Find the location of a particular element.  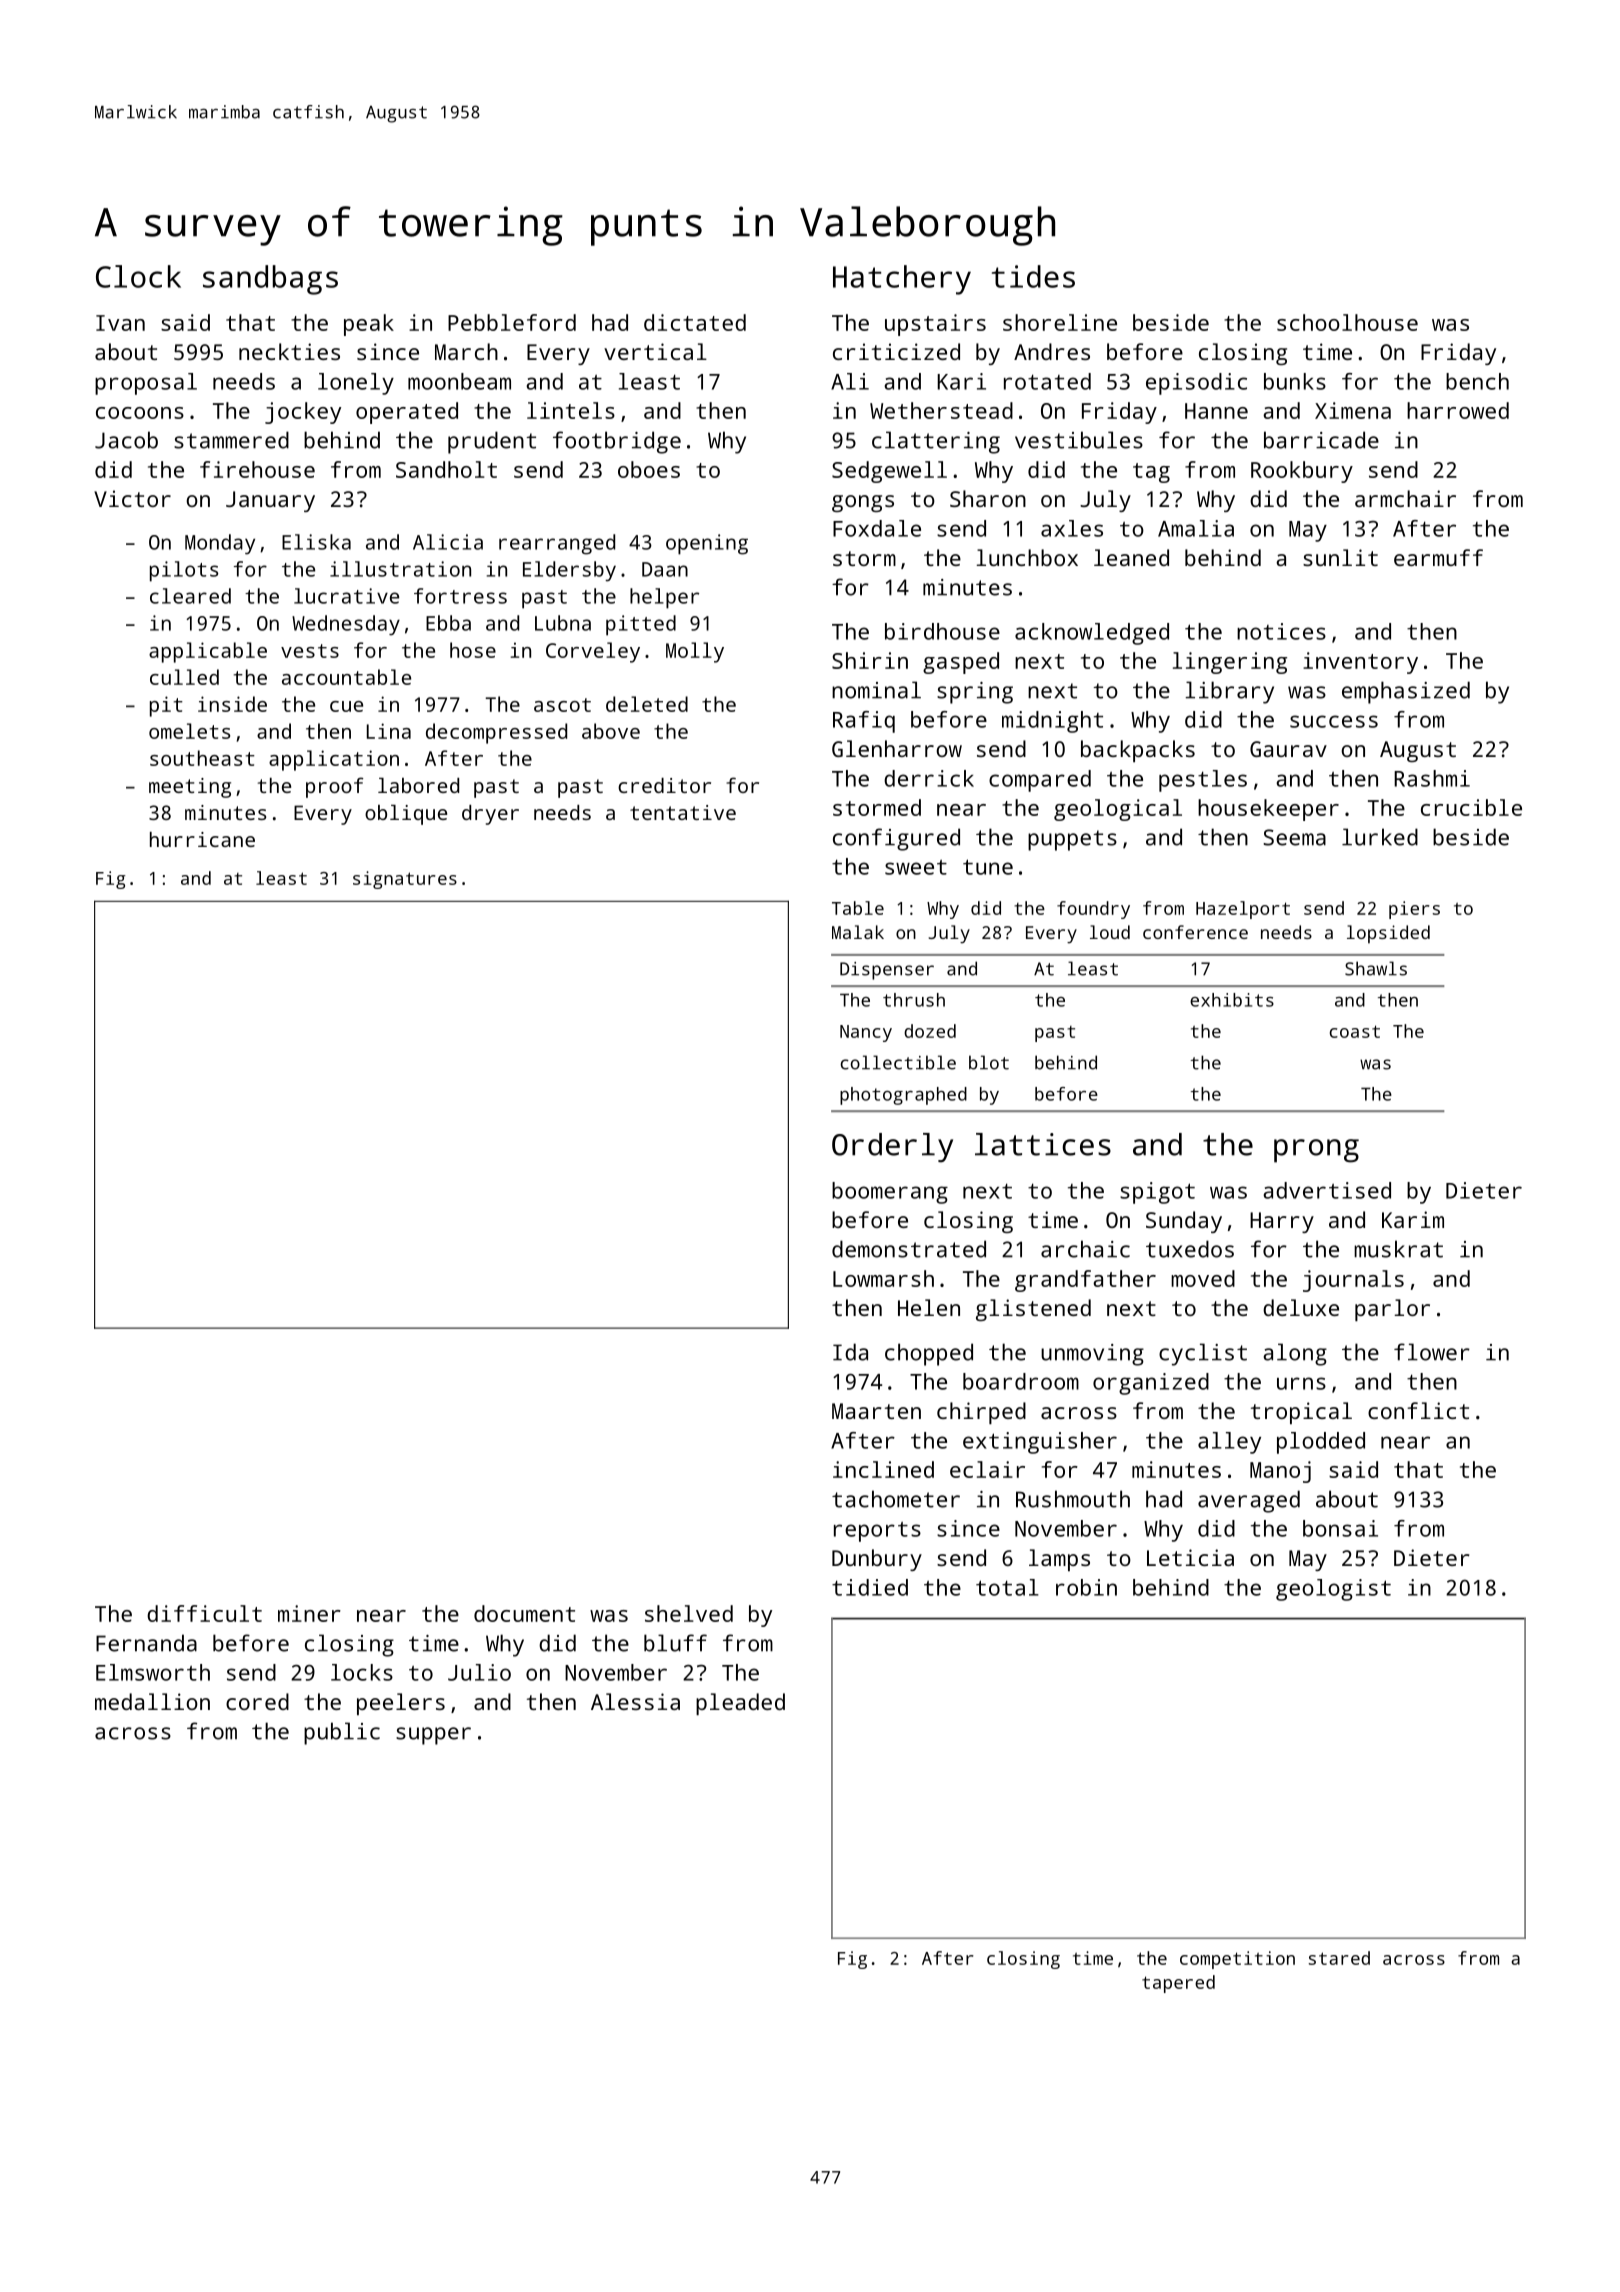

peak is located at coordinates (369, 325).
